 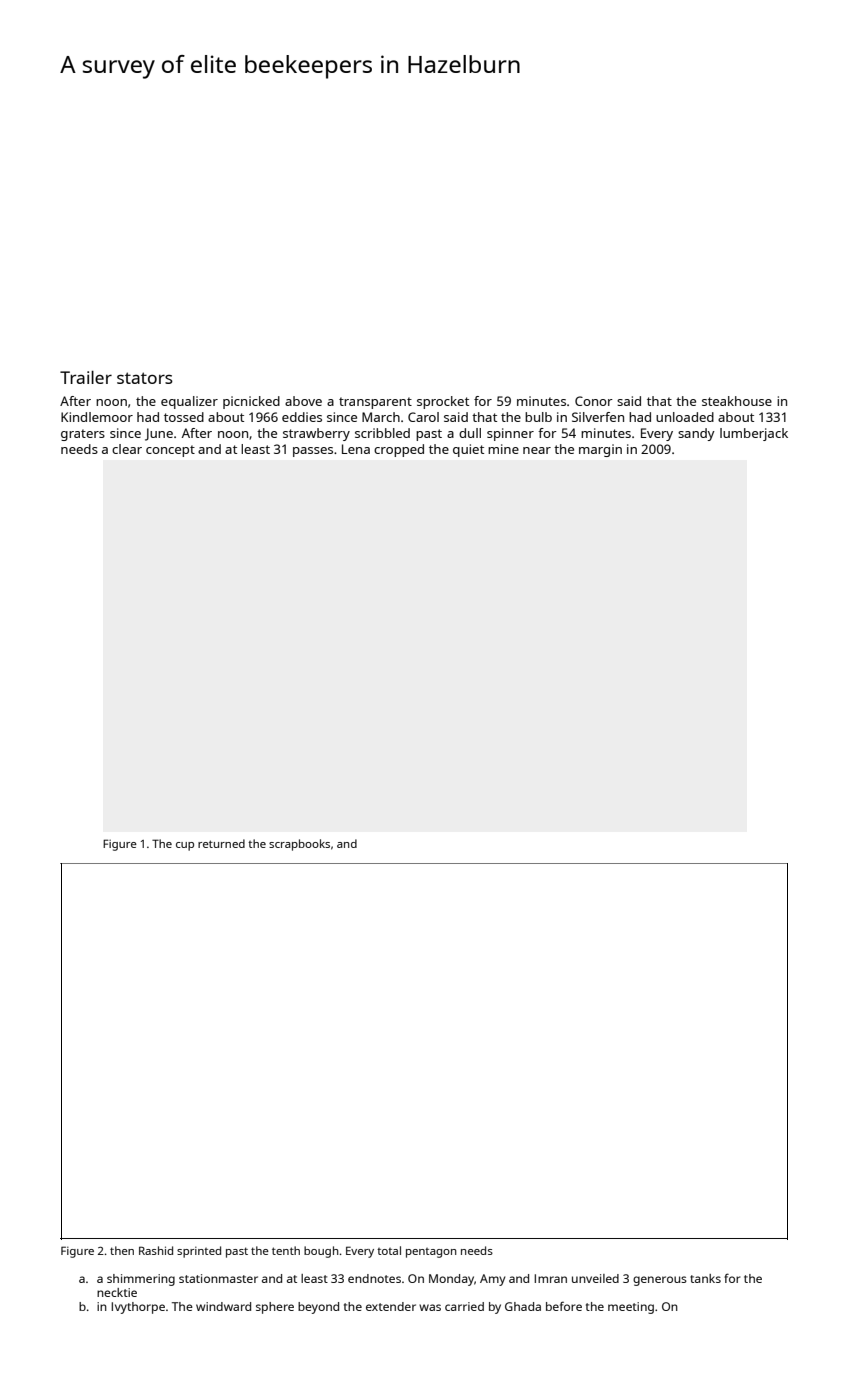 I want to click on cup, so click(x=185, y=846).
